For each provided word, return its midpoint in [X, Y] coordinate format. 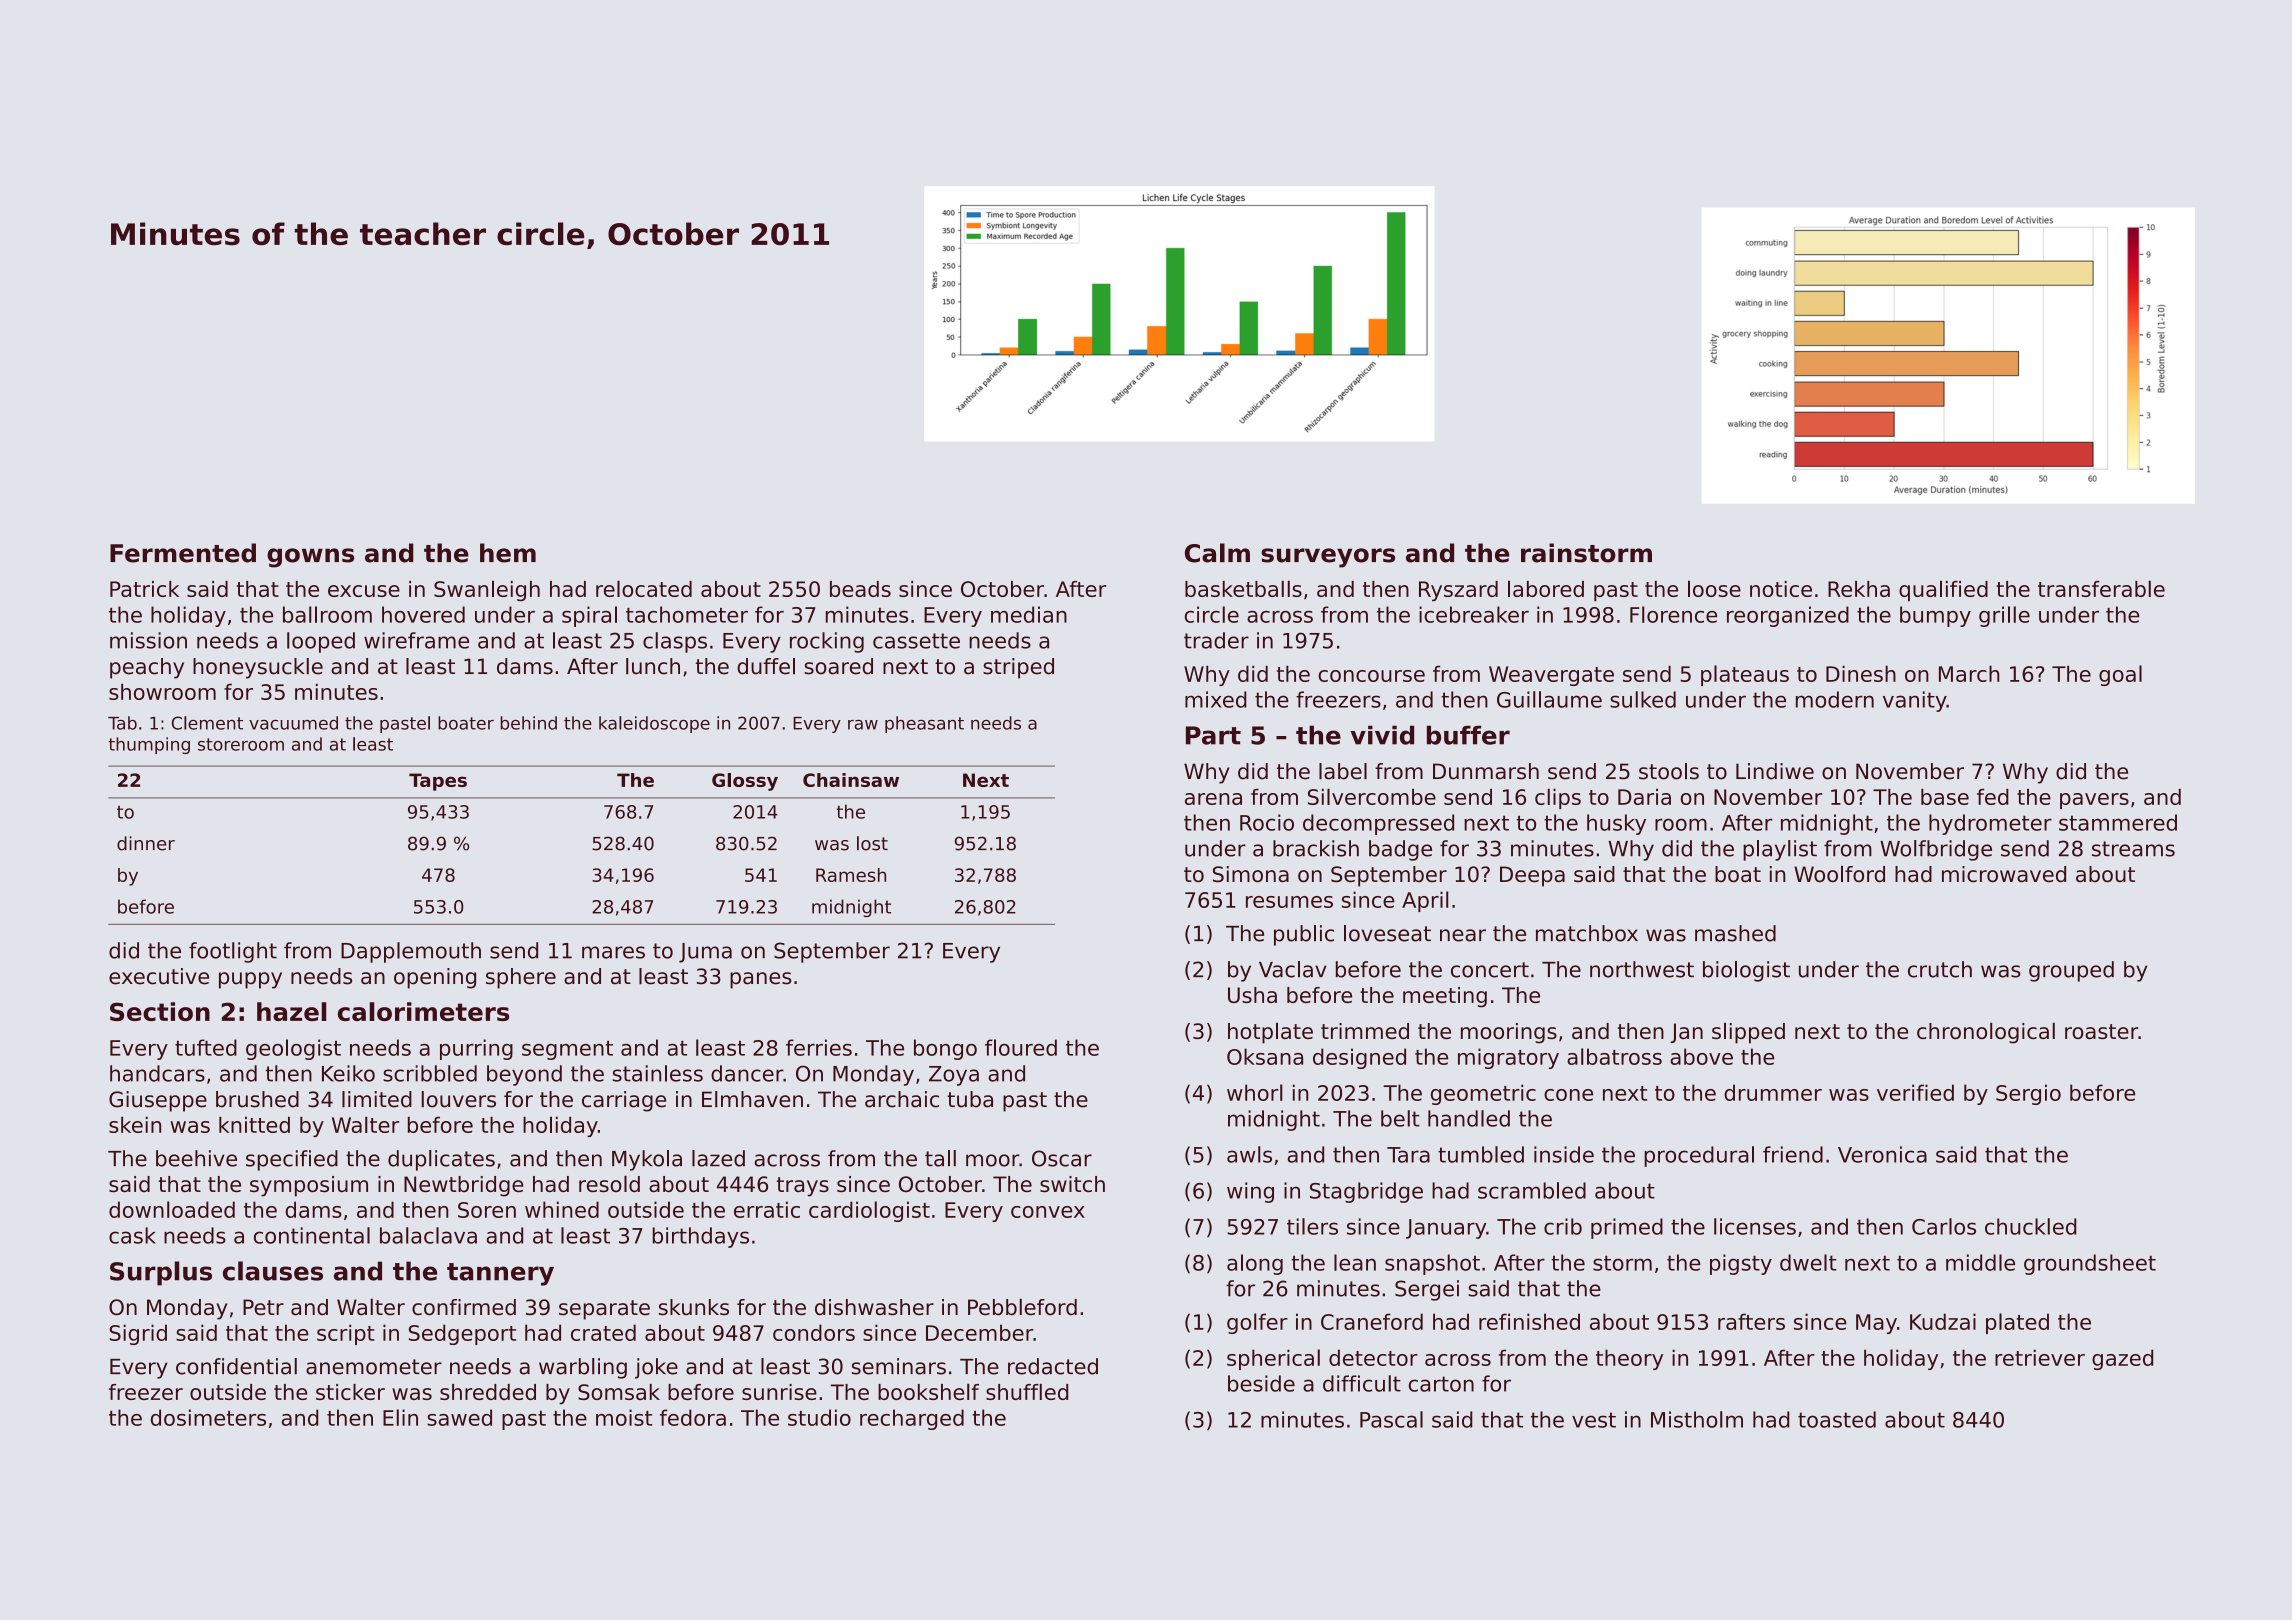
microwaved [2004, 874]
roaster [2101, 1031]
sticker [350, 1392]
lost [872, 843]
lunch [653, 666]
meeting [1445, 997]
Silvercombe [1372, 797]
